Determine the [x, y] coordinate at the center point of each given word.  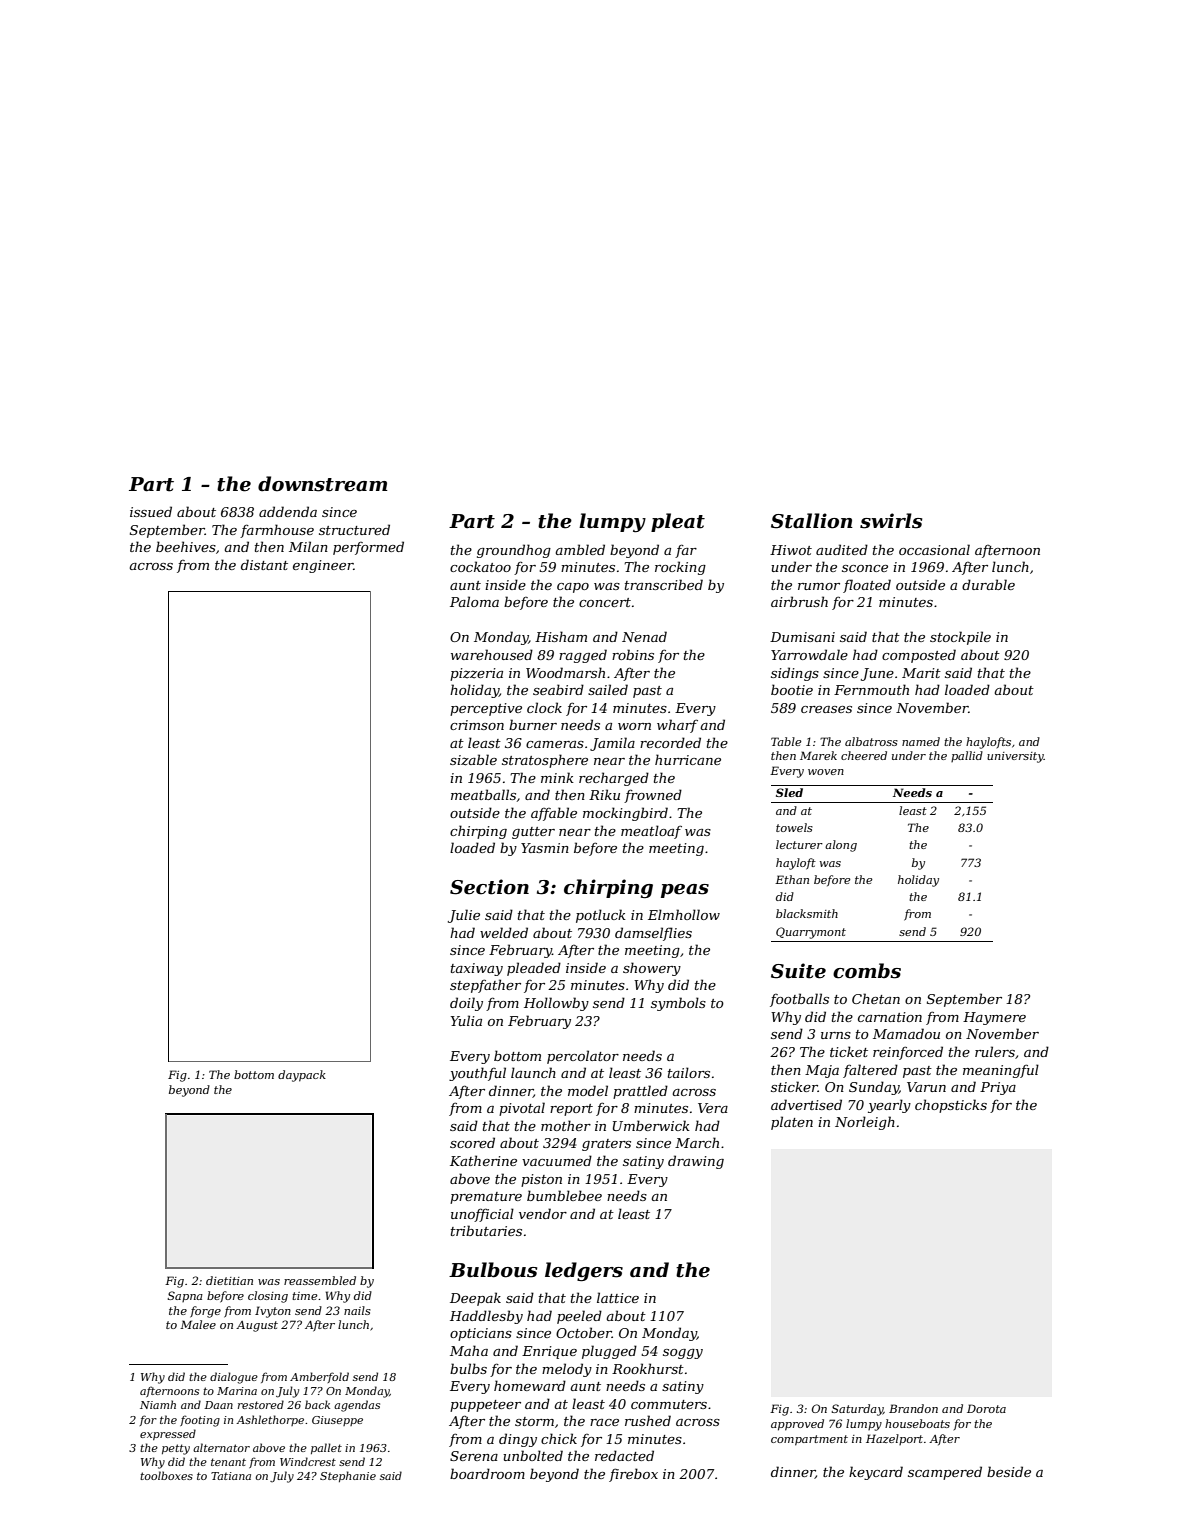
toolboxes [166, 1475]
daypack [302, 1076]
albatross [871, 741]
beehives [186, 546]
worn [634, 726]
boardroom [487, 1473]
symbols [678, 1004]
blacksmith [807, 913]
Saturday [857, 1410]
